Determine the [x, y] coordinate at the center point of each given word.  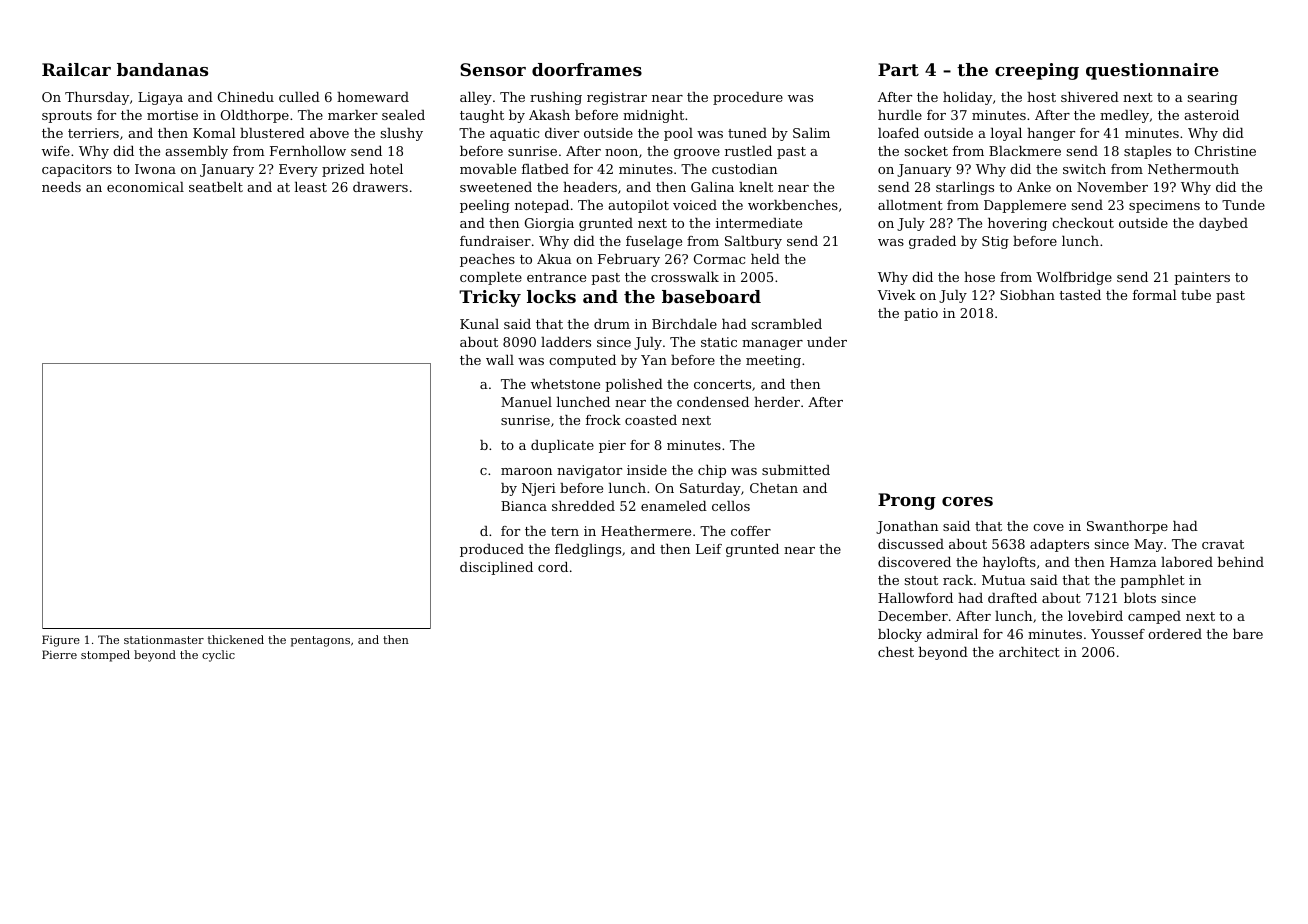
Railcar [76, 69]
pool [678, 134]
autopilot [638, 206]
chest [896, 652]
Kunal [479, 324]
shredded [583, 506]
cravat [1223, 544]
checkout [1083, 223]
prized [343, 170]
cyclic [218, 656]
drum [612, 324]
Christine [1225, 151]
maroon [526, 471]
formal [1155, 295]
